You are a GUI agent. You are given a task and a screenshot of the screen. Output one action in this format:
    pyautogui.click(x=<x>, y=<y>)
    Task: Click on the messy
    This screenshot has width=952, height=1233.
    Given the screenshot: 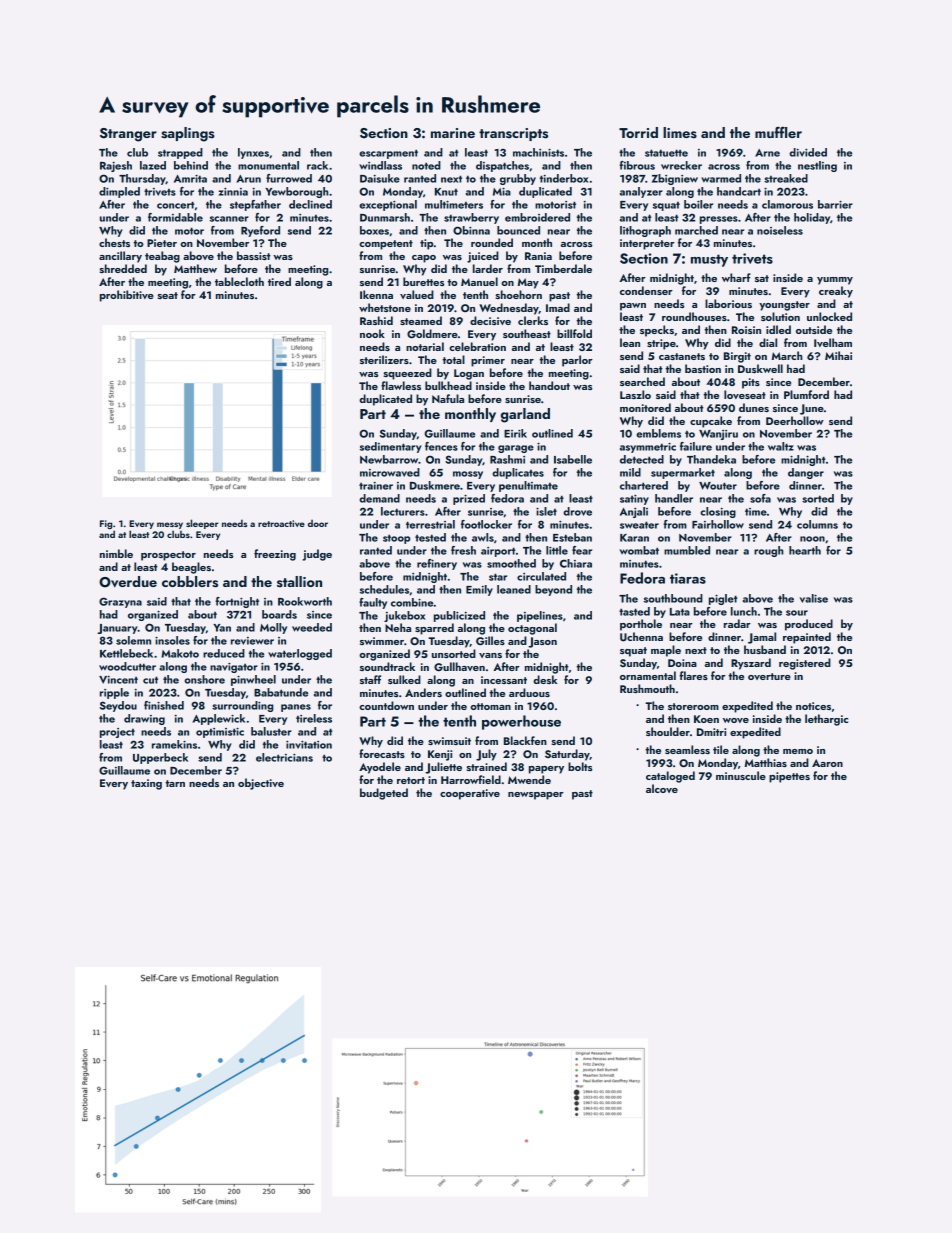 What is the action you would take?
    pyautogui.click(x=170, y=525)
